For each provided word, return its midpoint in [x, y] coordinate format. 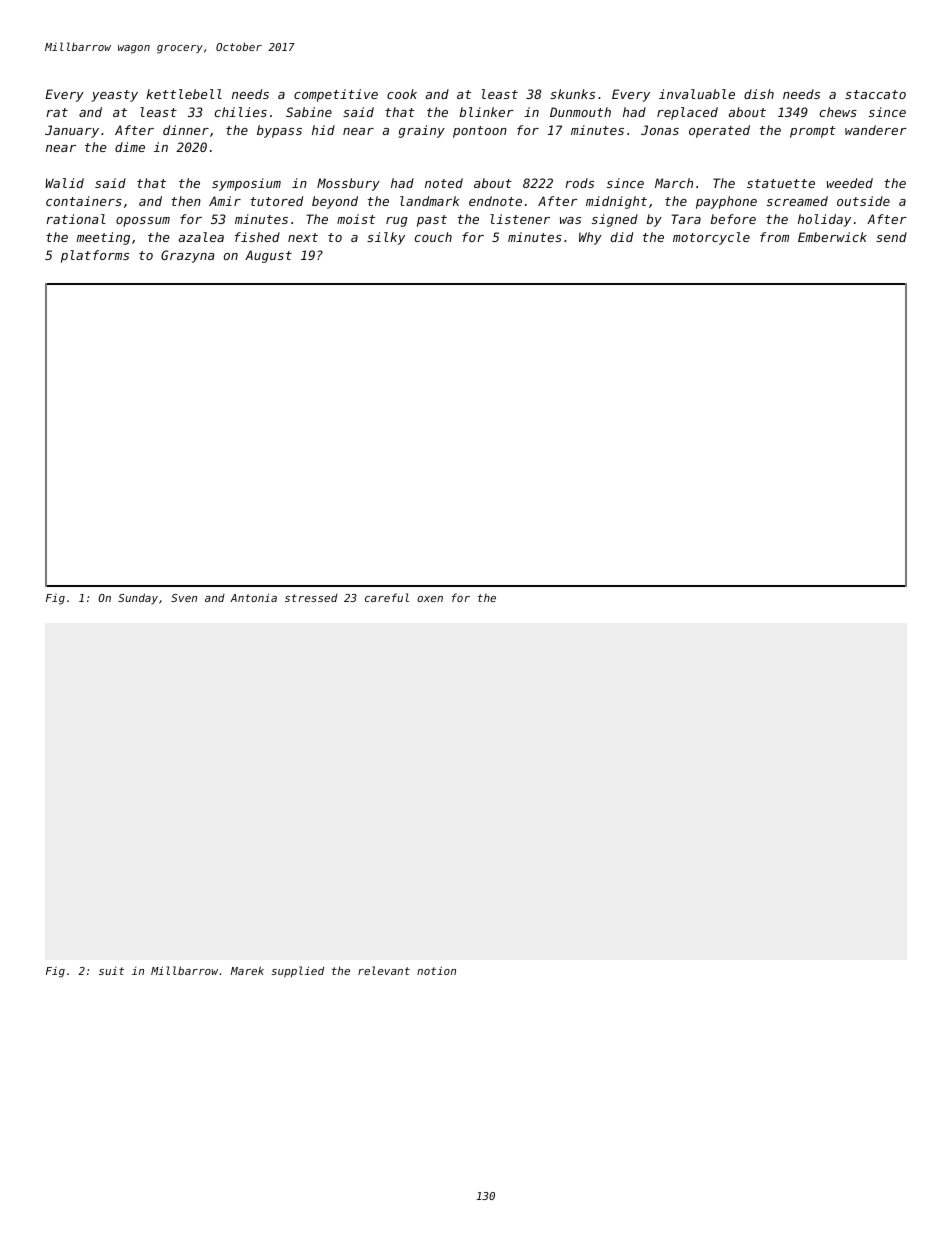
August [268, 256]
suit [111, 971]
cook [402, 94]
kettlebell [184, 94]
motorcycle [711, 238]
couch [433, 237]
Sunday [138, 598]
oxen [430, 599]
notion [436, 970]
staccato [875, 94]
